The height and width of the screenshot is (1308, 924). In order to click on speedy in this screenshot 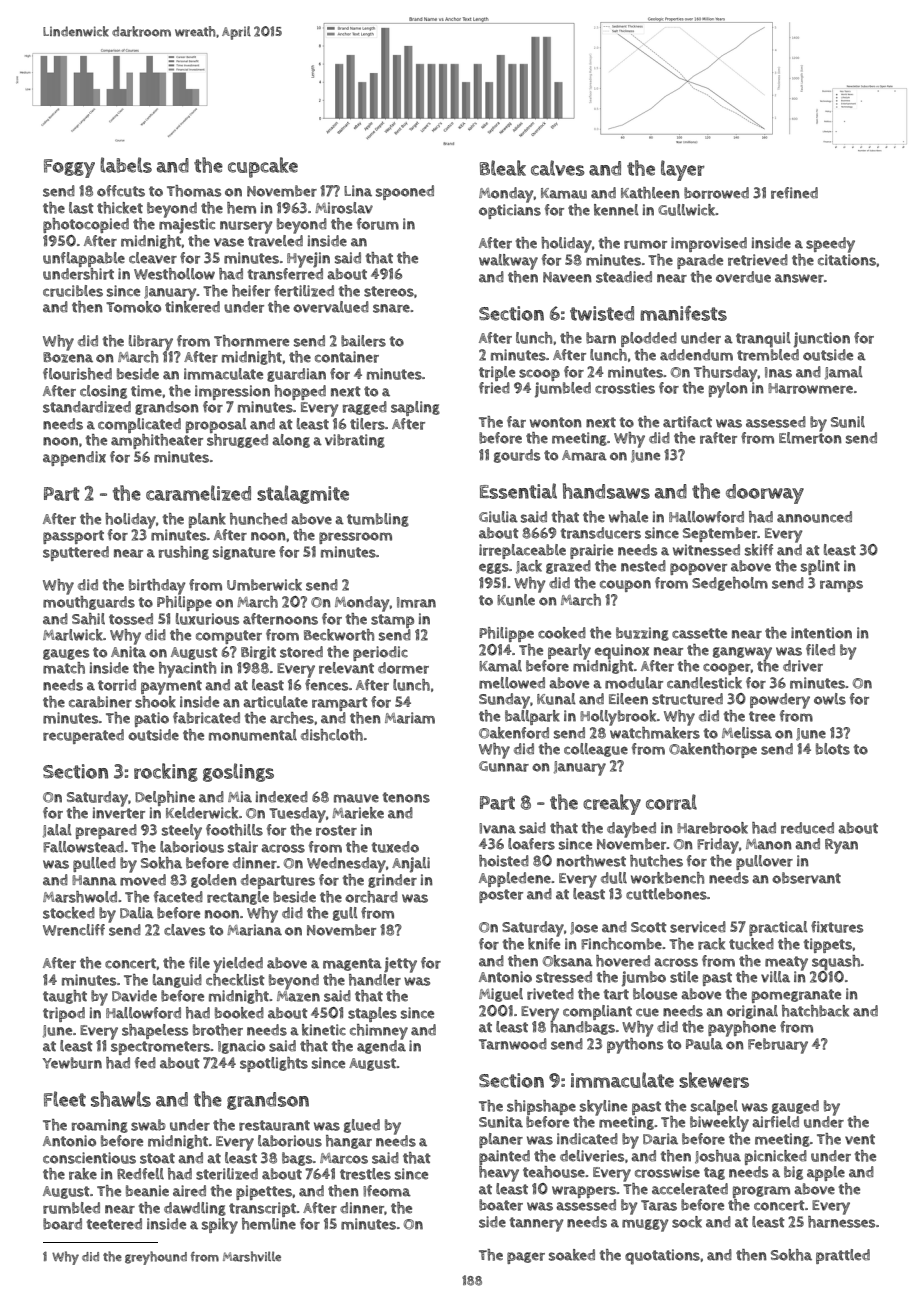, I will do `click(830, 245)`.
